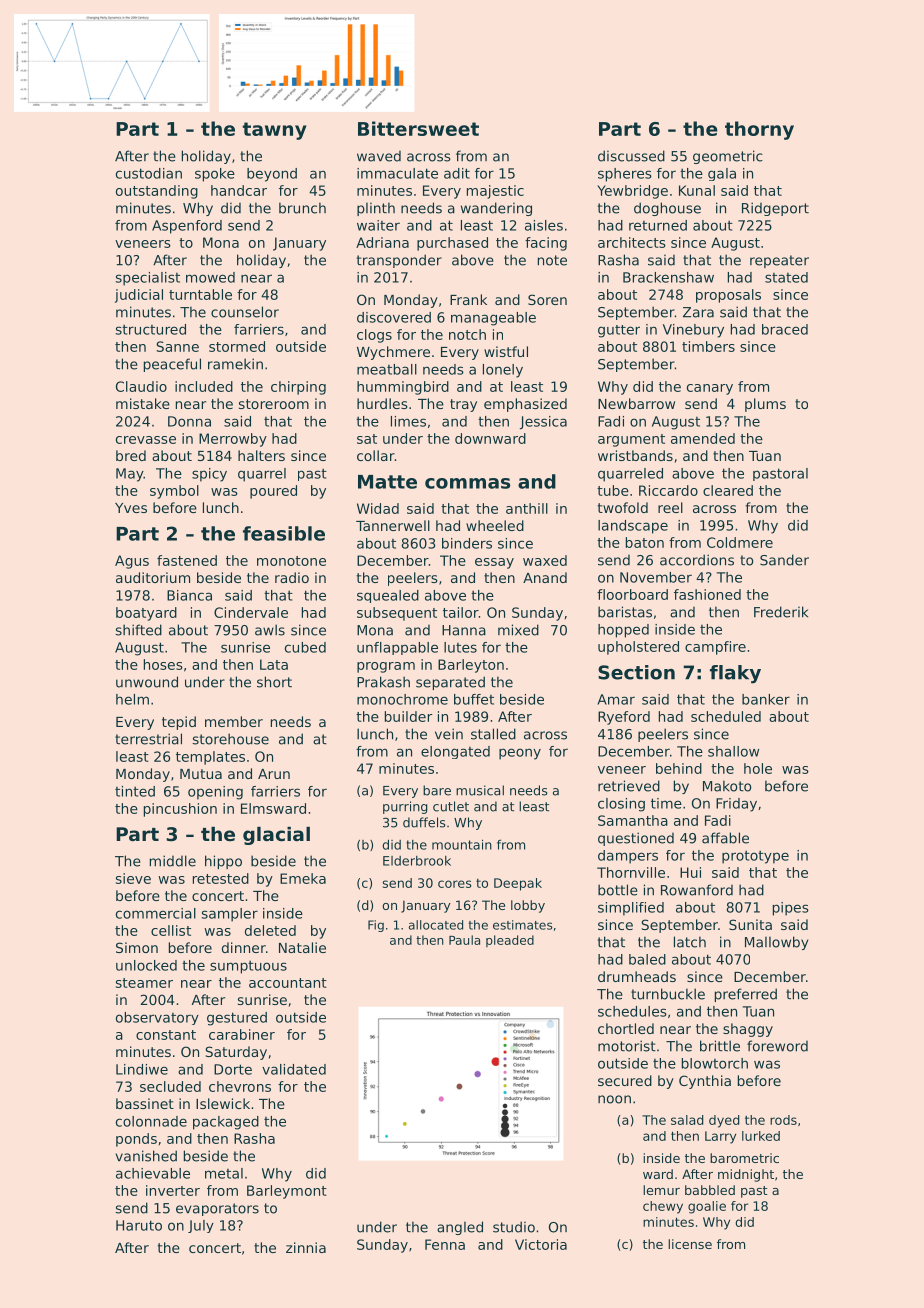  I want to click on thorny, so click(759, 130).
